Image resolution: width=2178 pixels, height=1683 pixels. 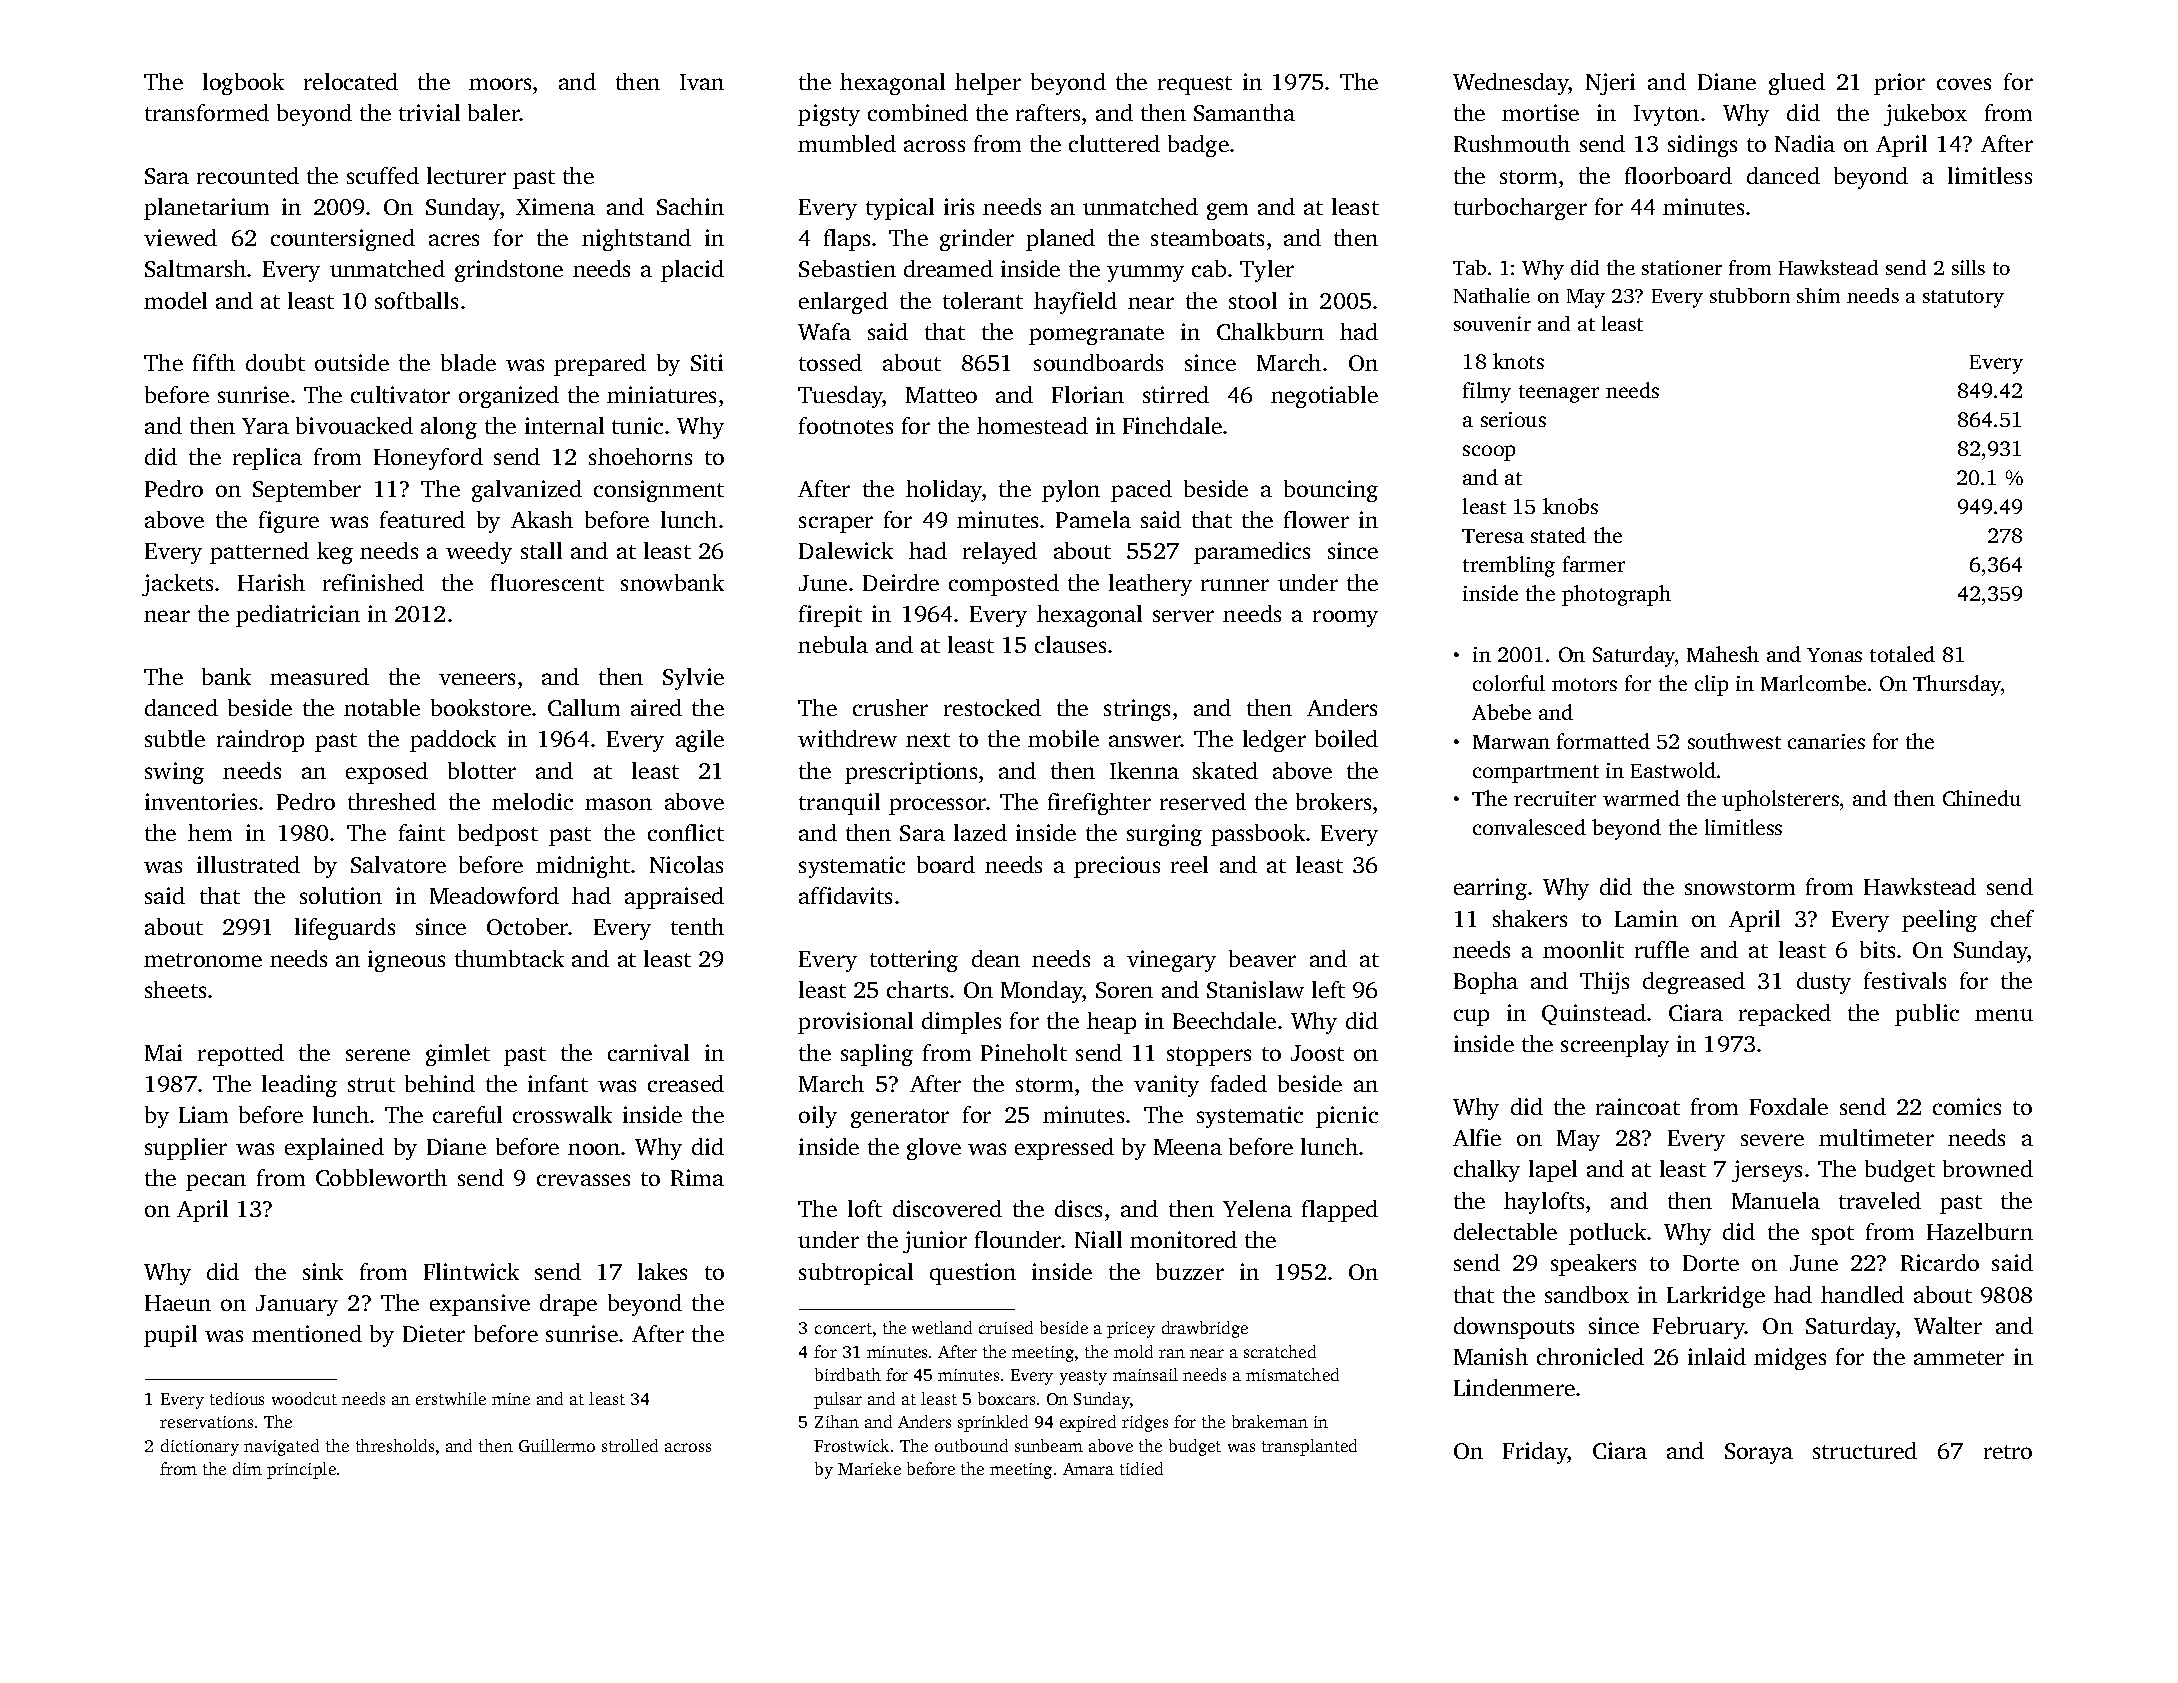 I want to click on Thursday, so click(x=1957, y=685).
